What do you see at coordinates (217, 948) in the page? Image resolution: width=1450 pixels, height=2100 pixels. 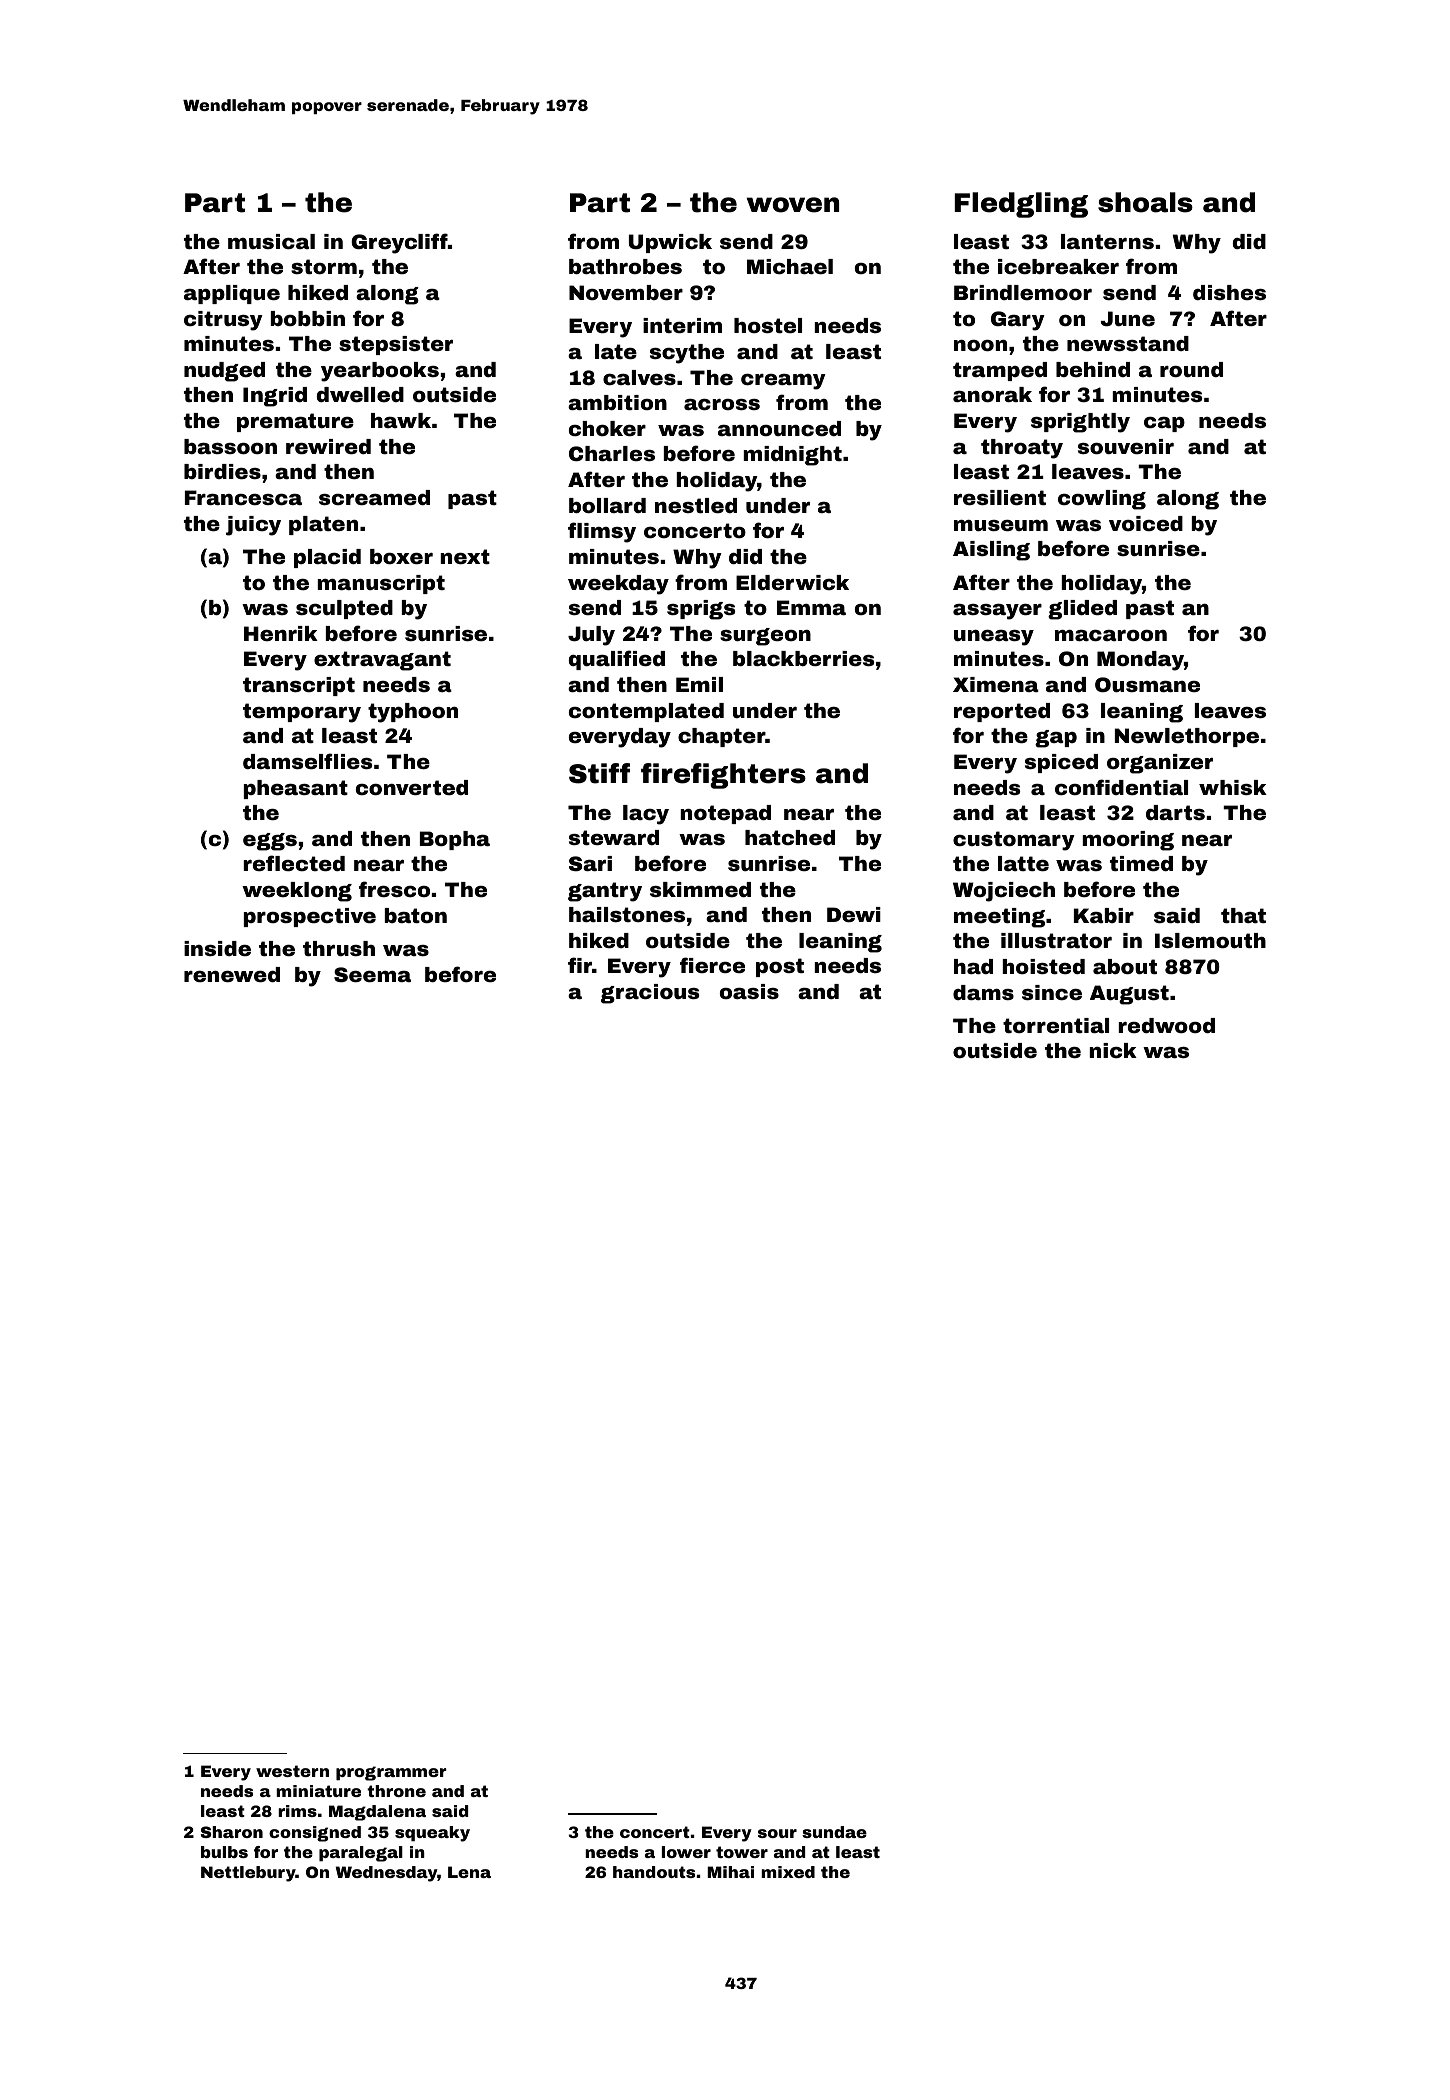 I see `inside` at bounding box center [217, 948].
